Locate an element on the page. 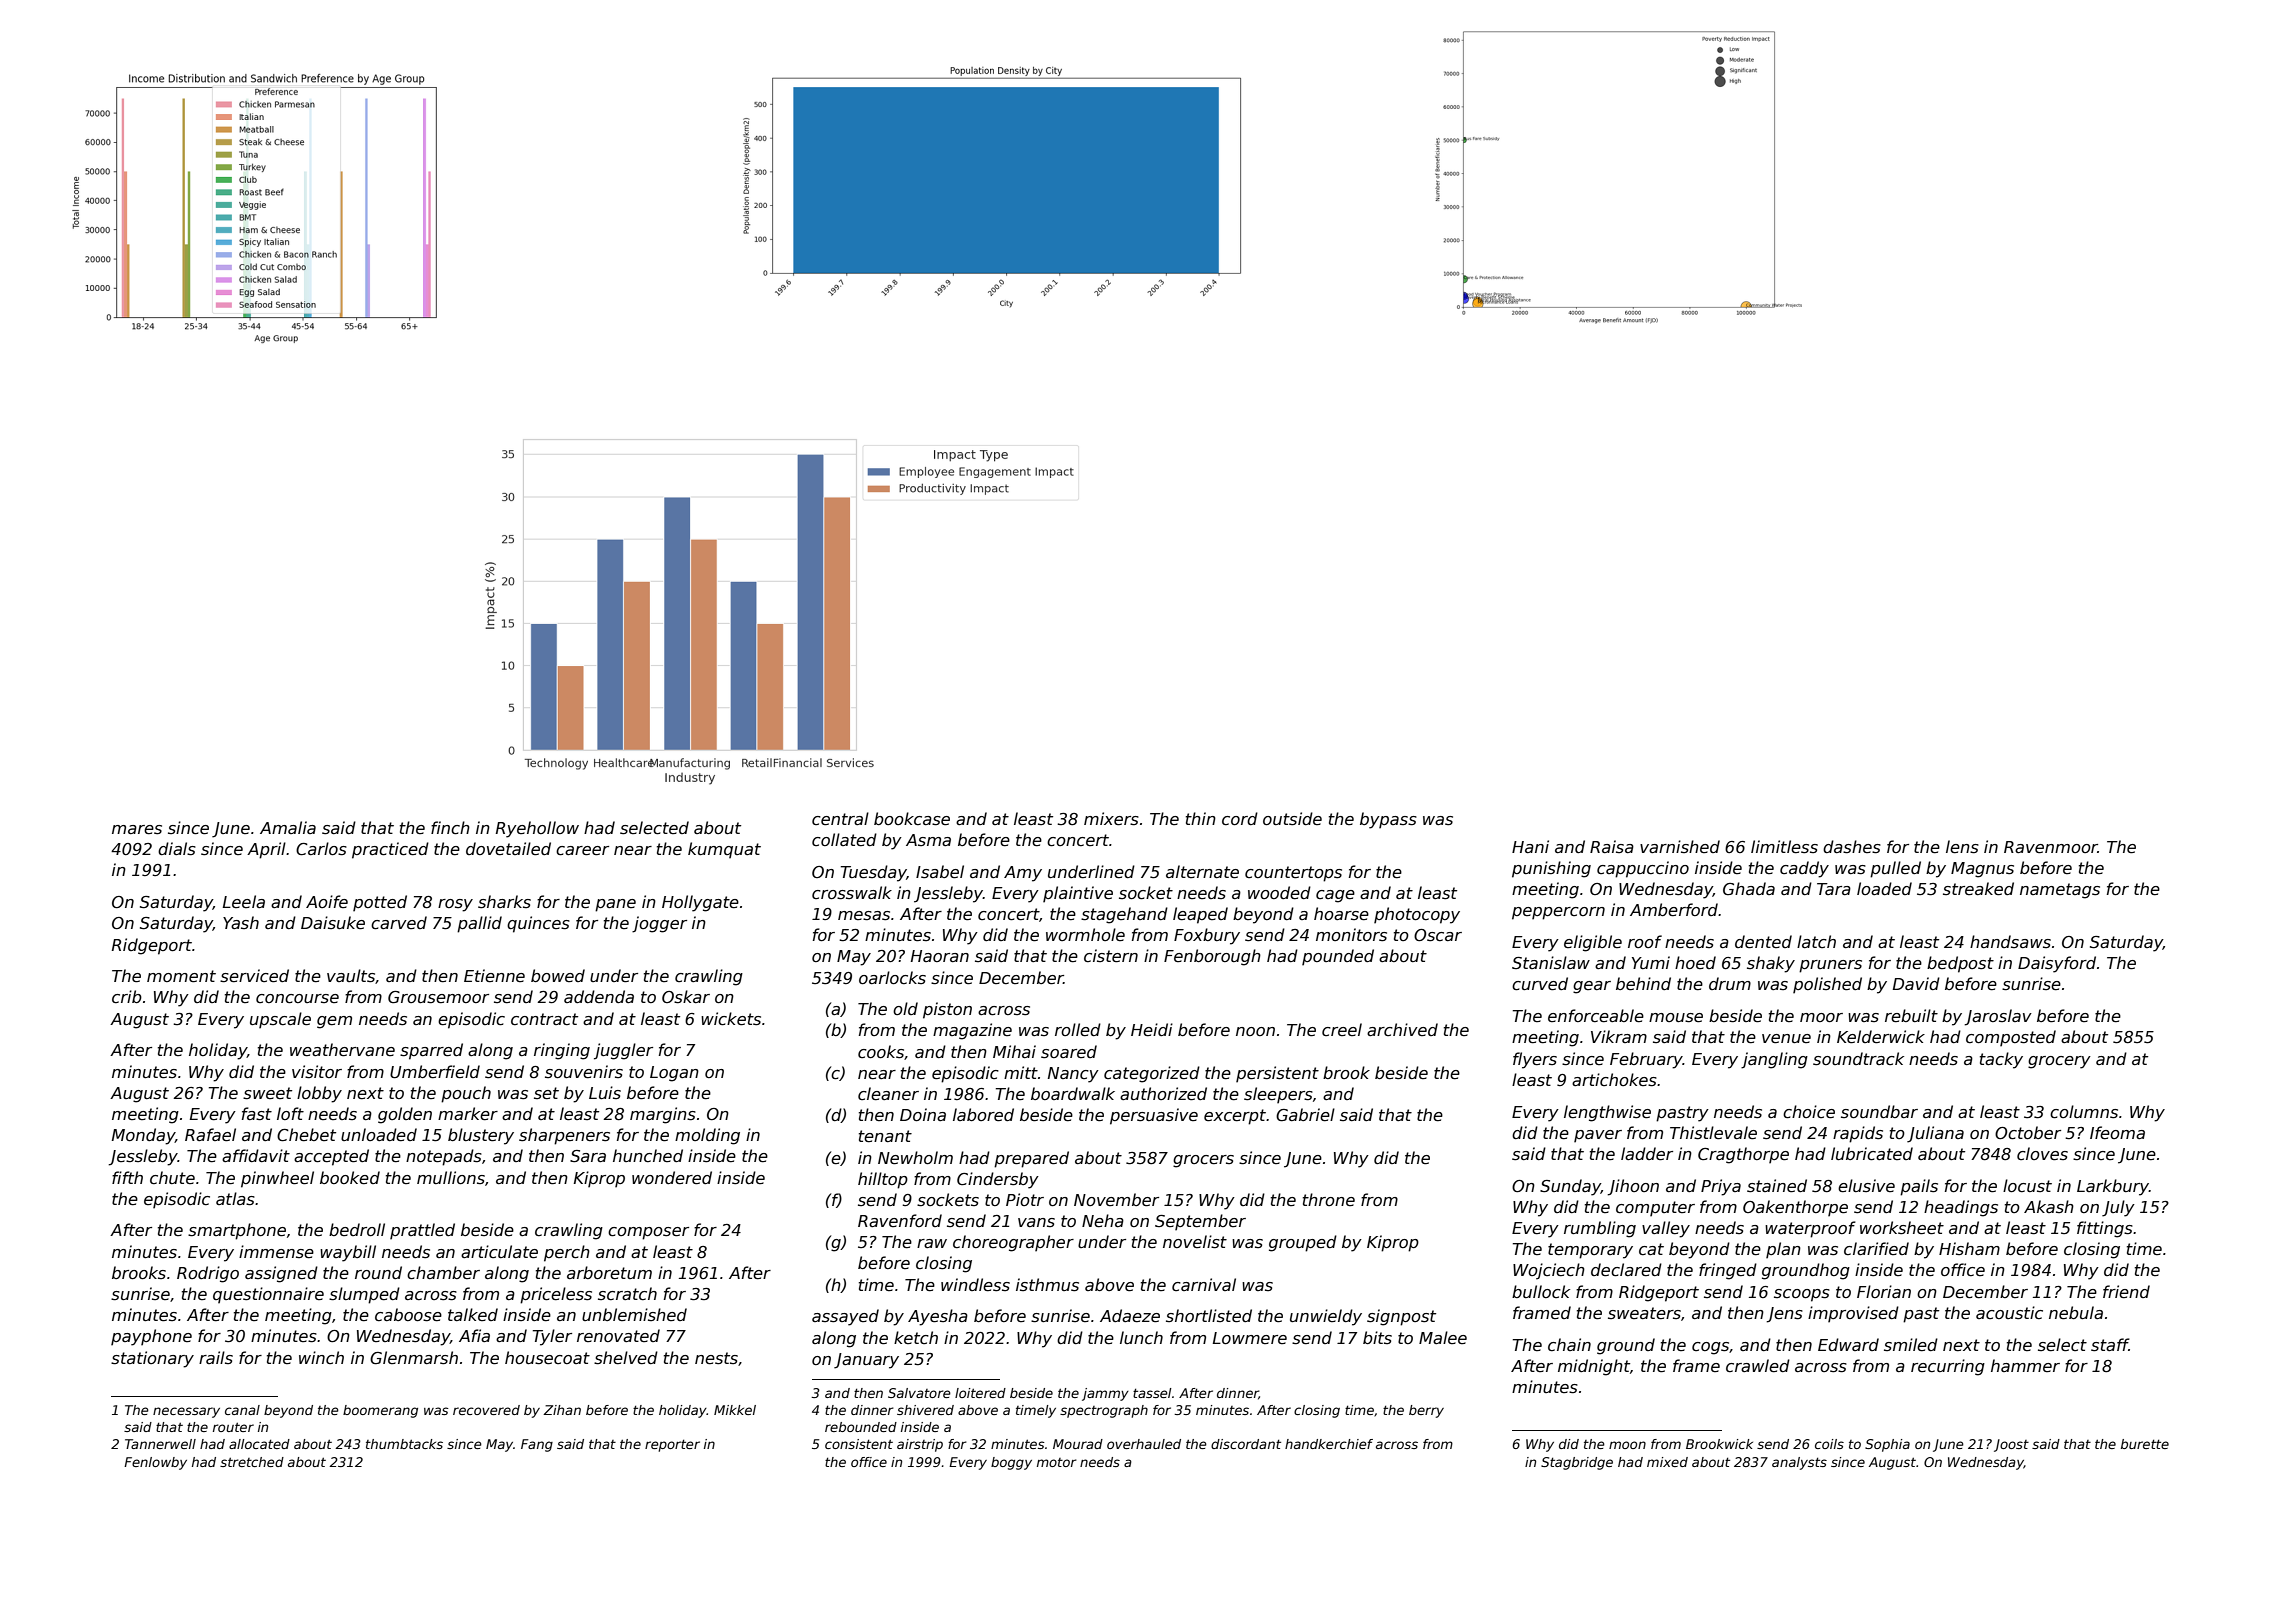 The height and width of the page is (1614, 2282). sweet is located at coordinates (267, 1093).
